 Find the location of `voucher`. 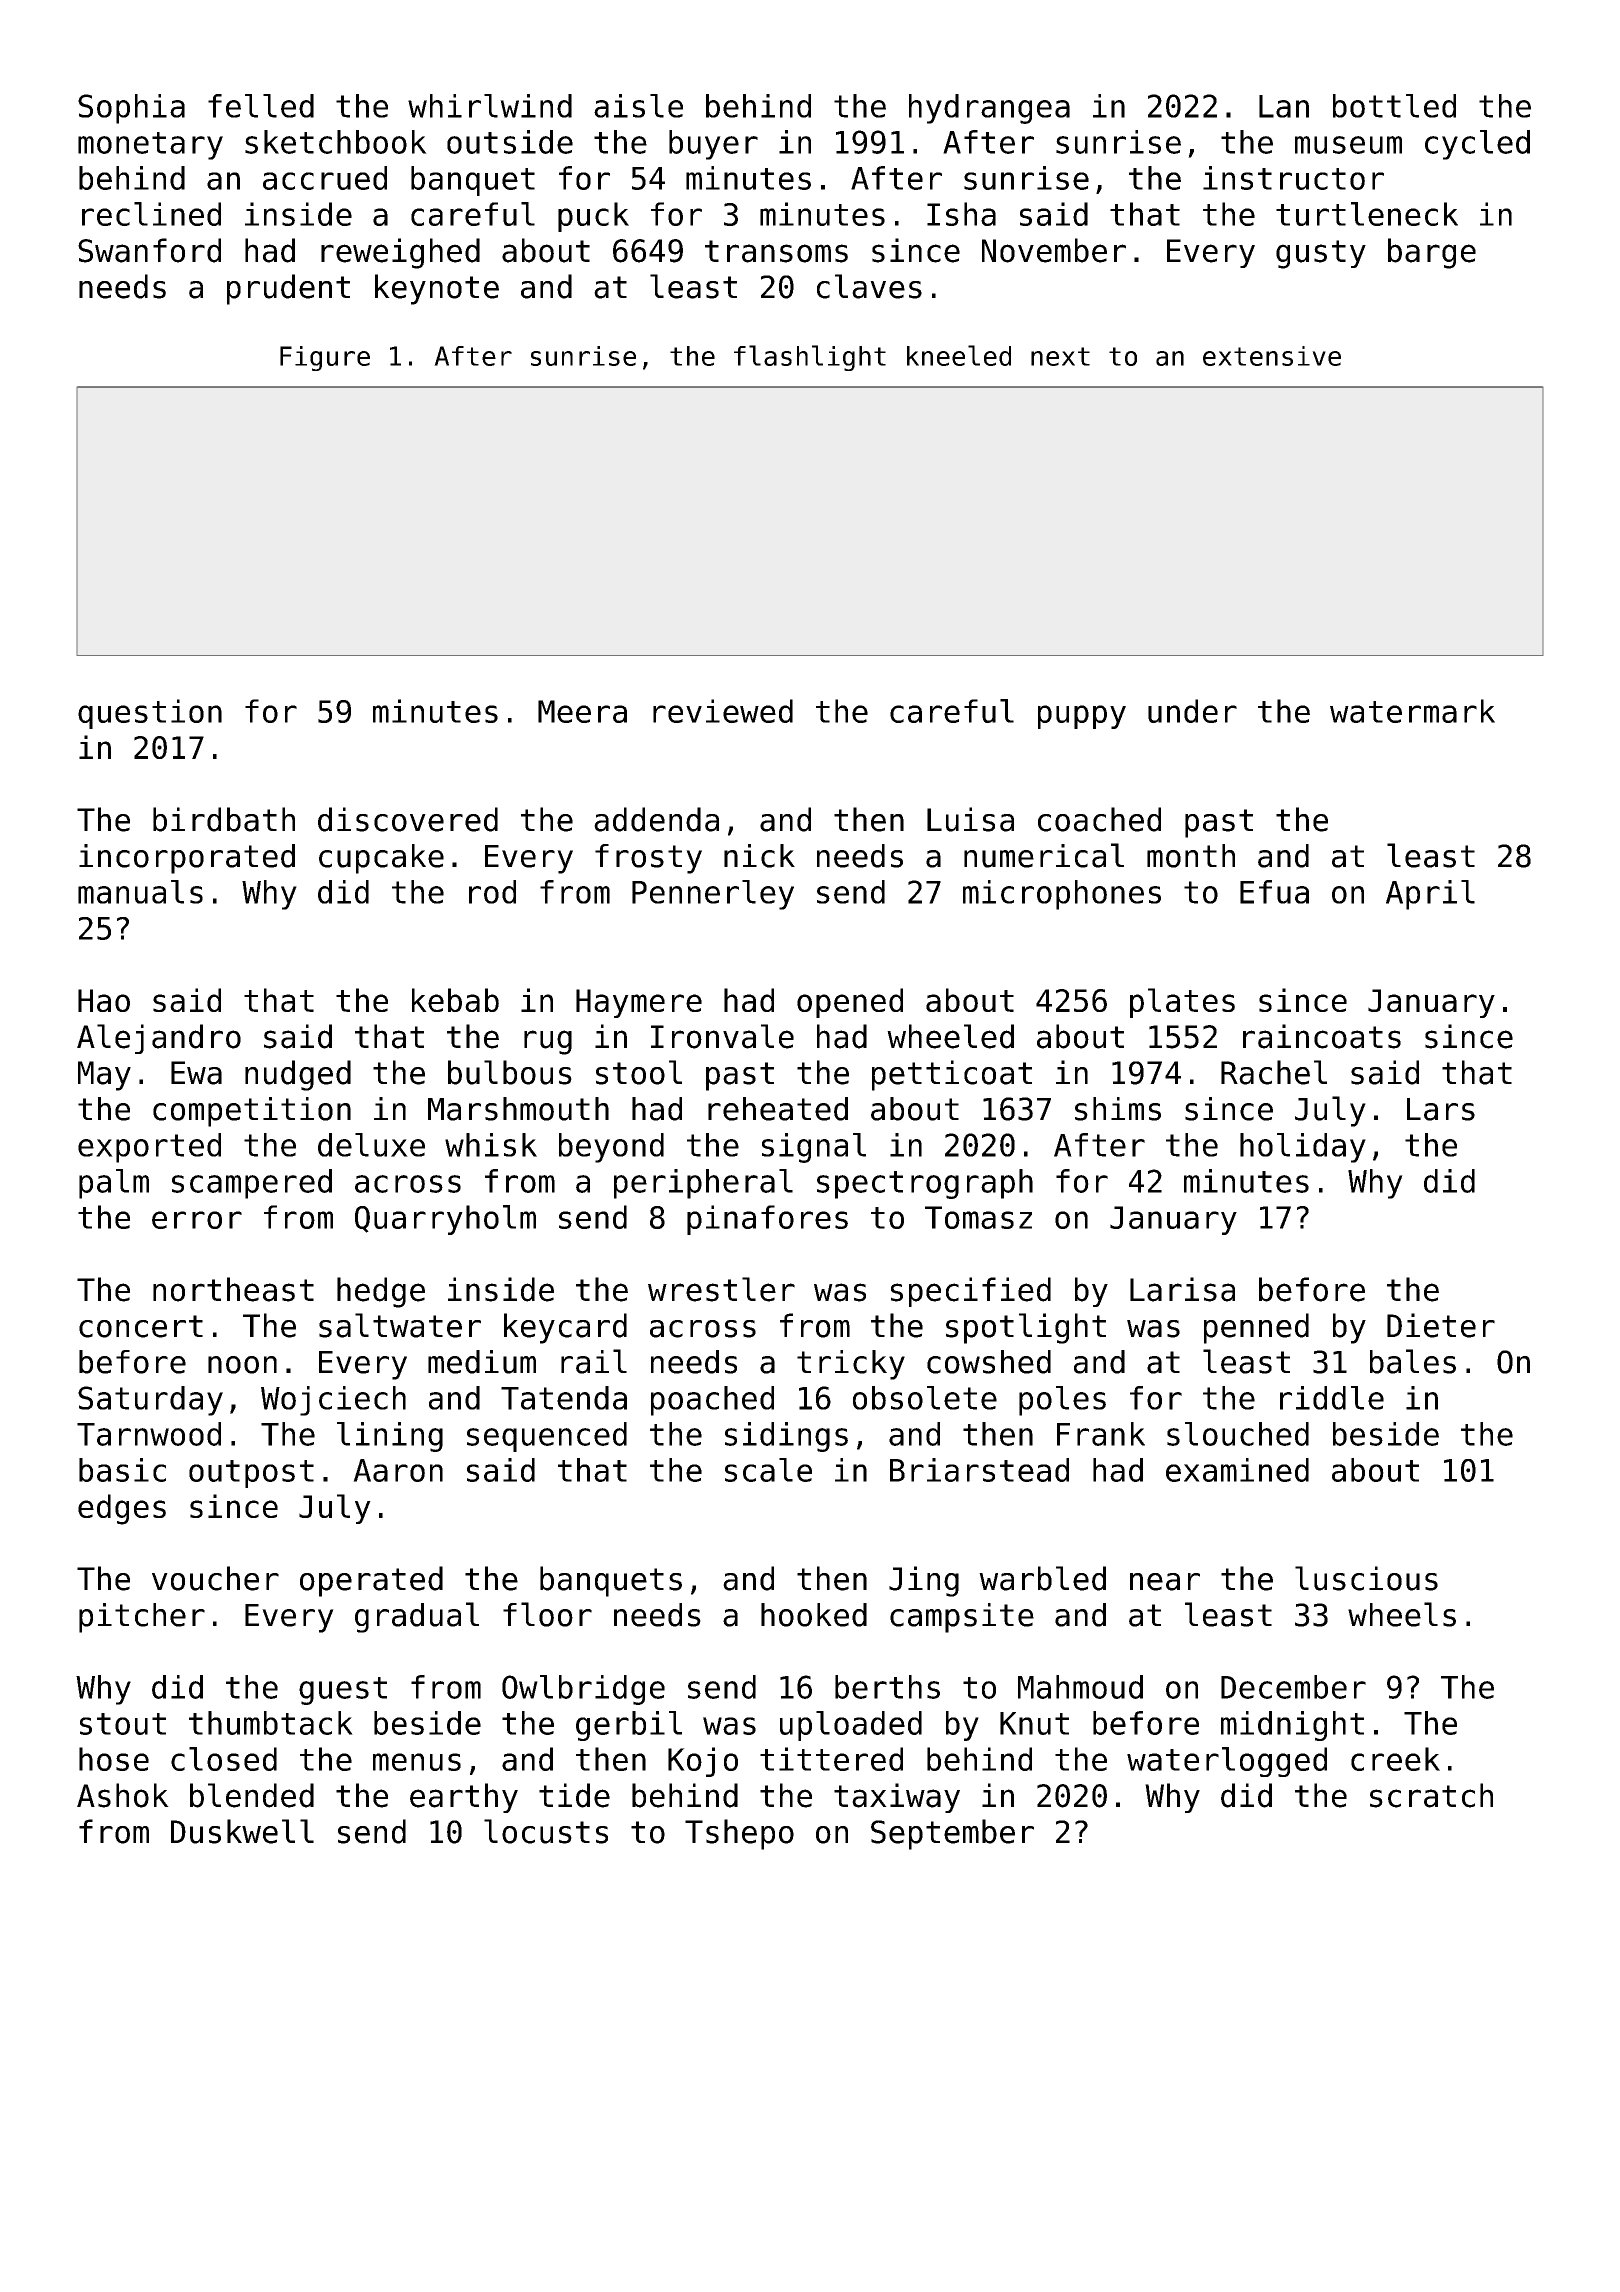

voucher is located at coordinates (215, 1578).
